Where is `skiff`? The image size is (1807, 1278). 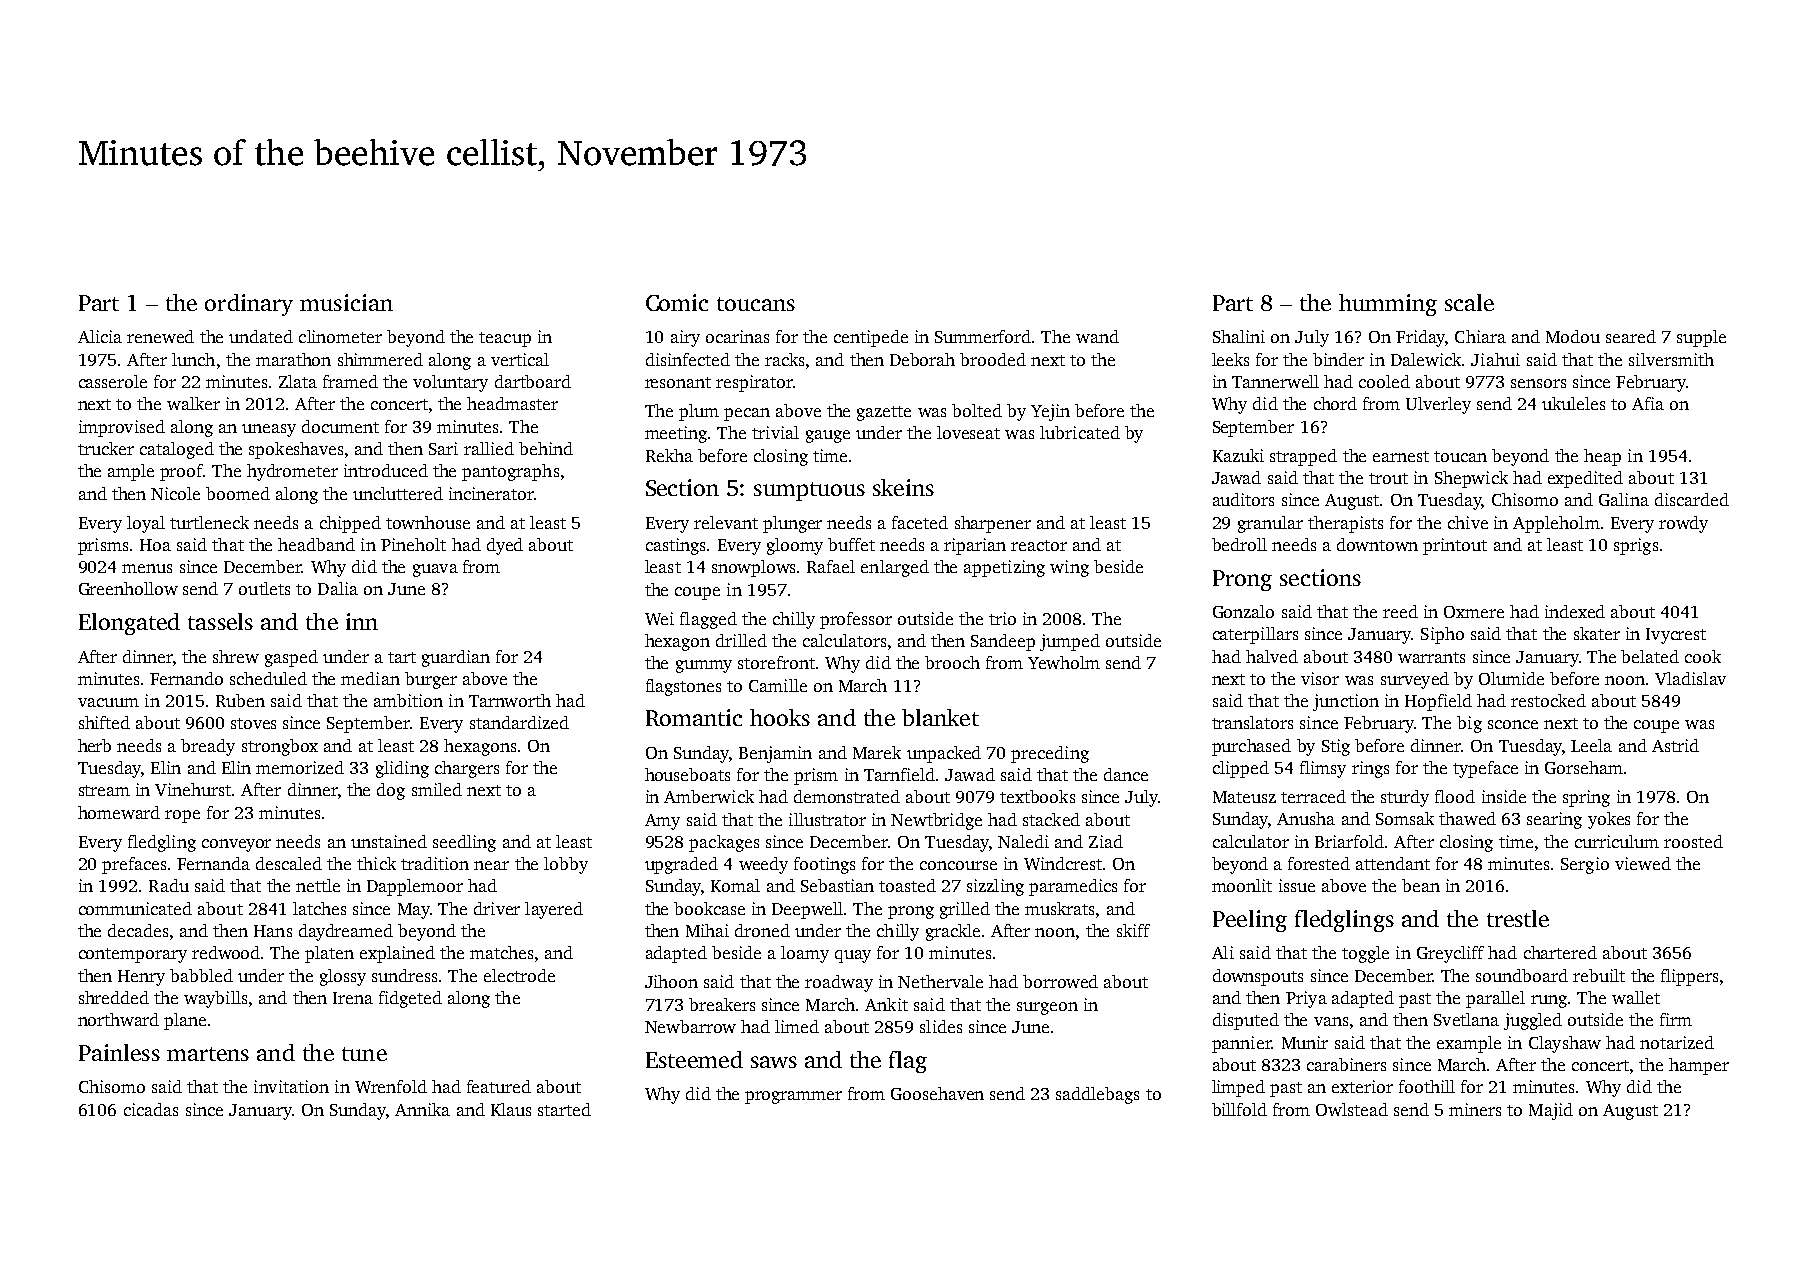 skiff is located at coordinates (1133, 930).
